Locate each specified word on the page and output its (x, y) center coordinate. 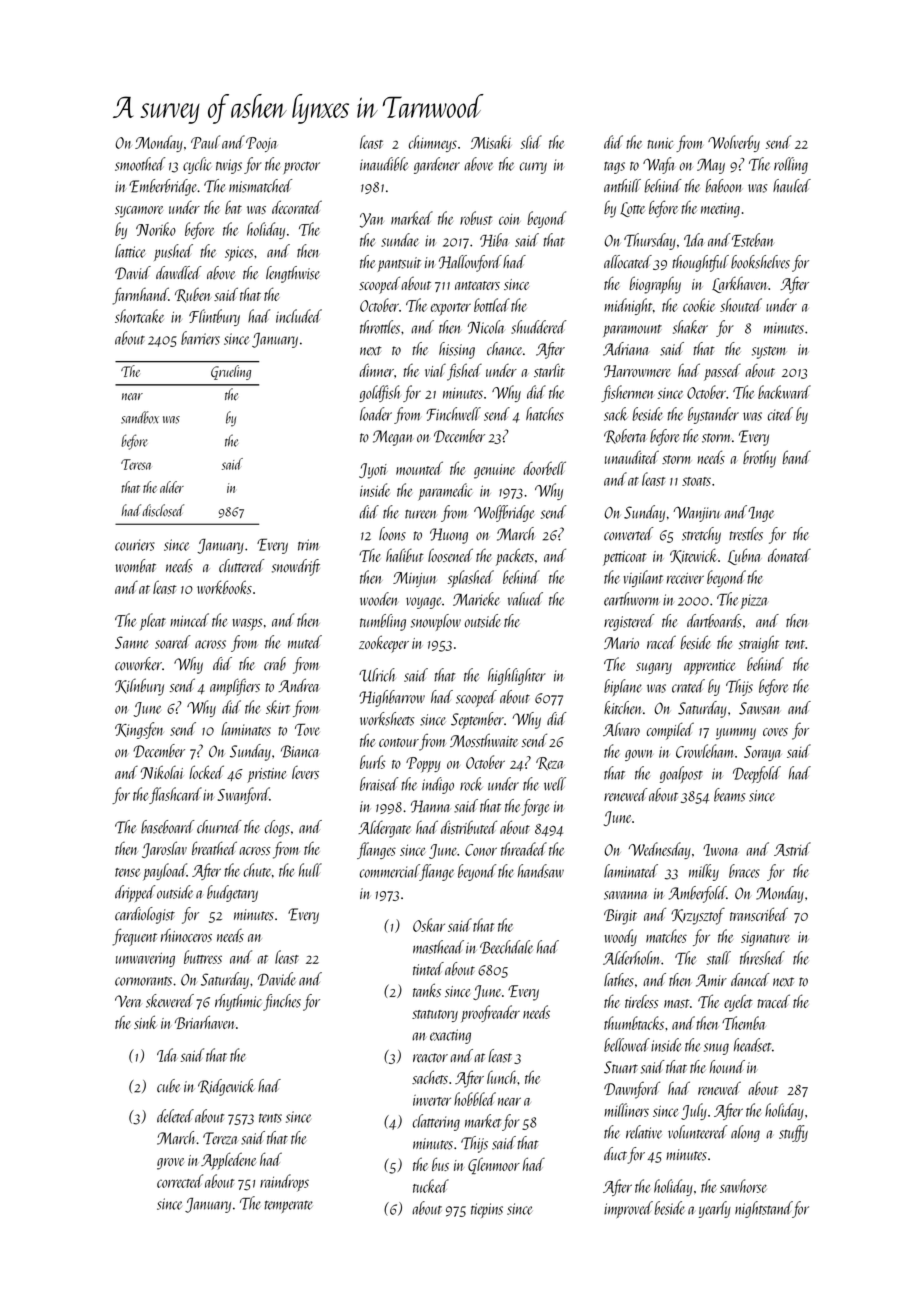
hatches (545, 414)
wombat (135, 566)
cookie (699, 305)
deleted (175, 1116)
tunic (660, 143)
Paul (205, 142)
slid (531, 142)
